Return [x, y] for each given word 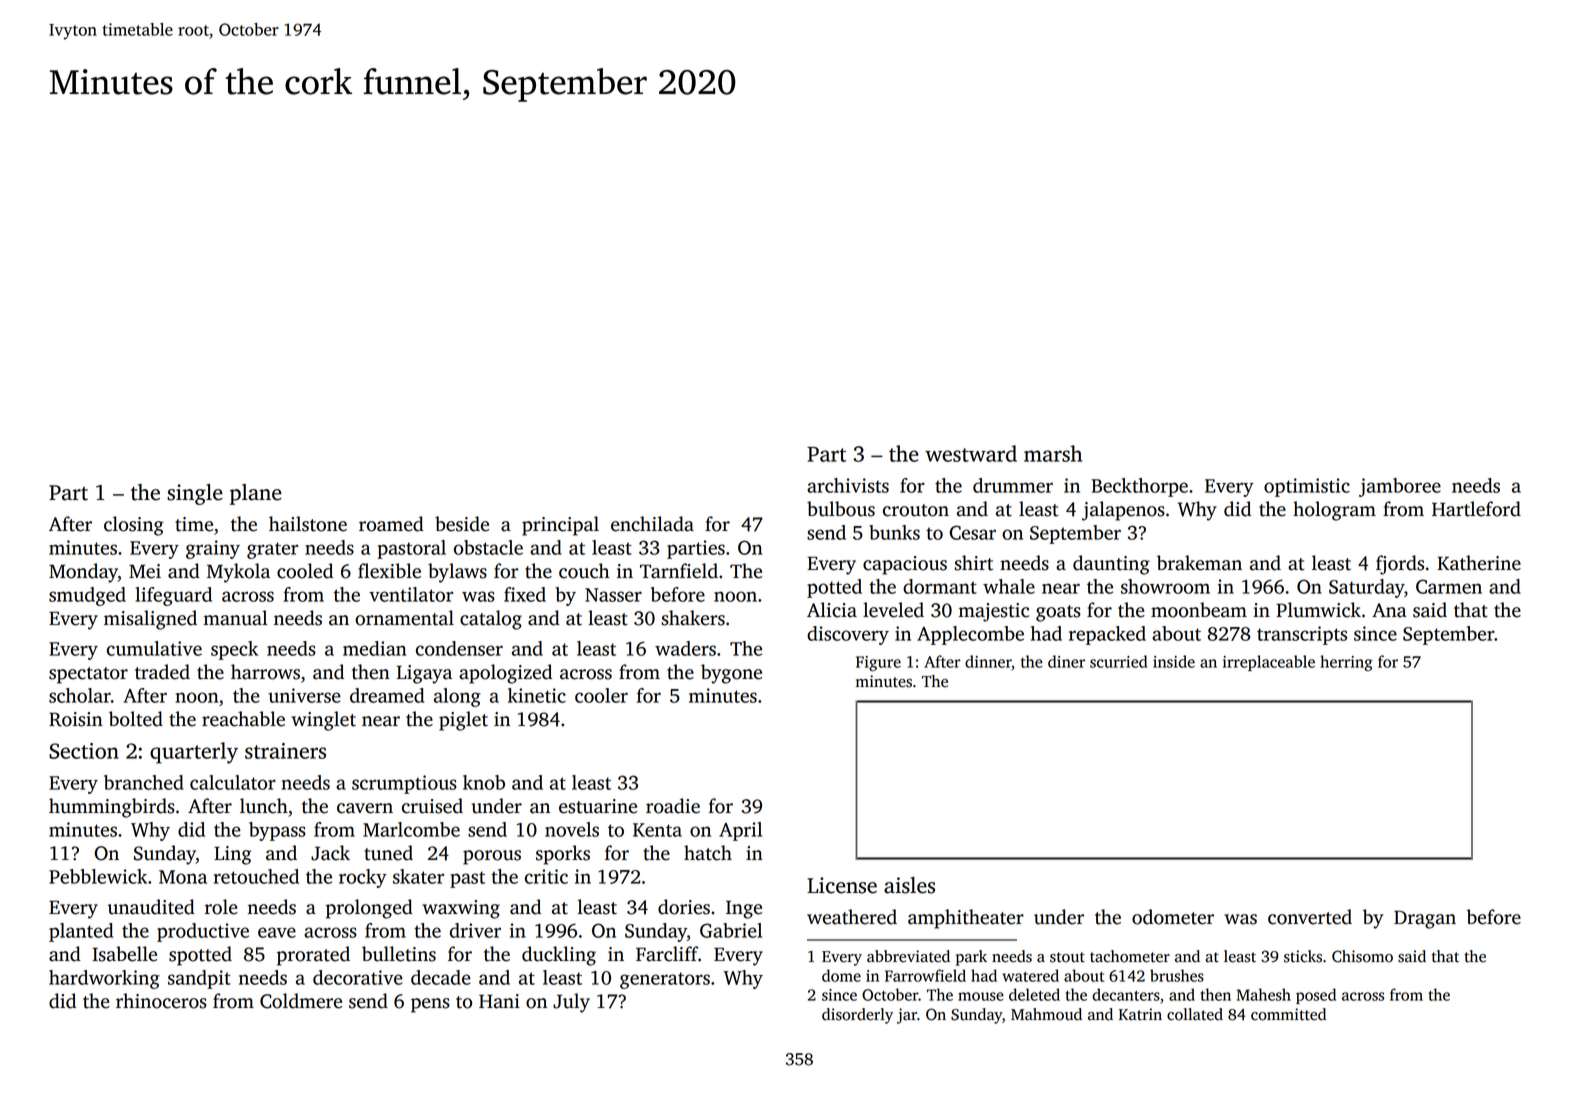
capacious [905, 565]
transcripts [1302, 635]
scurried [1118, 661]
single [195, 494]
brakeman [1199, 563]
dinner [988, 662]
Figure [878, 664]
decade [441, 977]
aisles [909, 885]
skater [418, 876]
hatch [708, 853]
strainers [285, 751]
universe [304, 695]
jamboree [1400, 487]
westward [971, 453]
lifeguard [173, 596]
